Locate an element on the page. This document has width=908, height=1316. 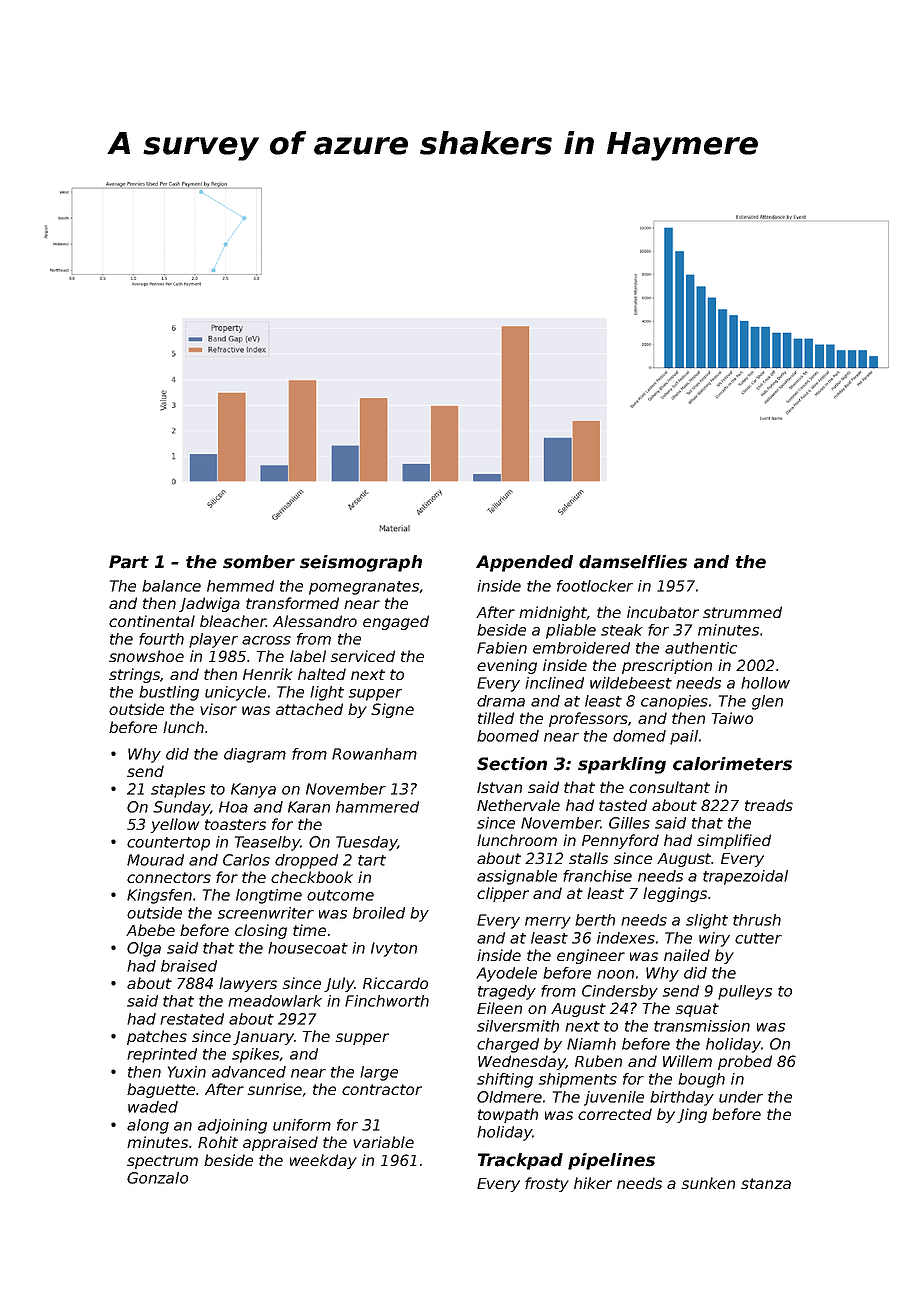
embroidered is located at coordinates (581, 648).
